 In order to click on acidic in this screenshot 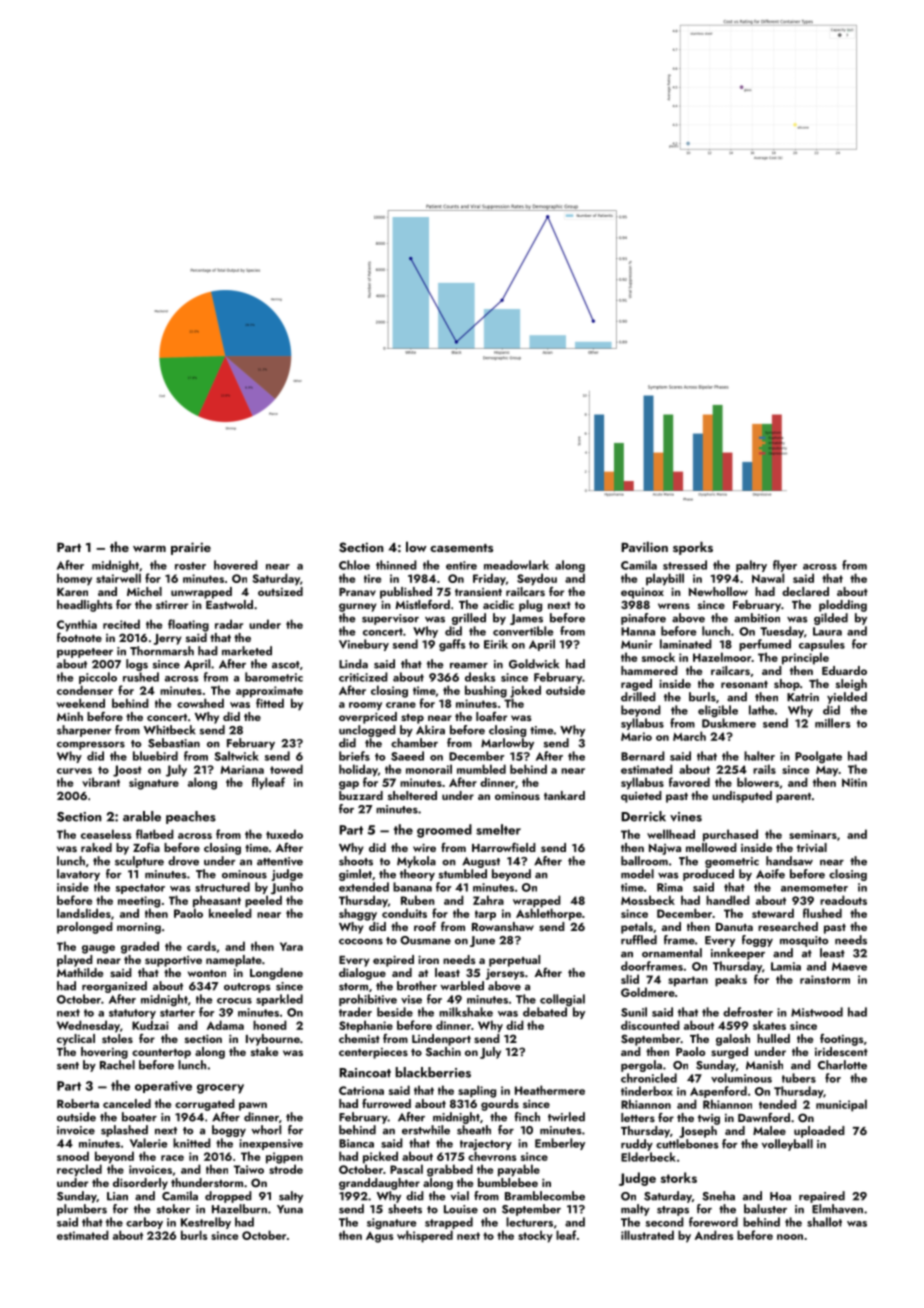, I will do `click(498, 604)`.
